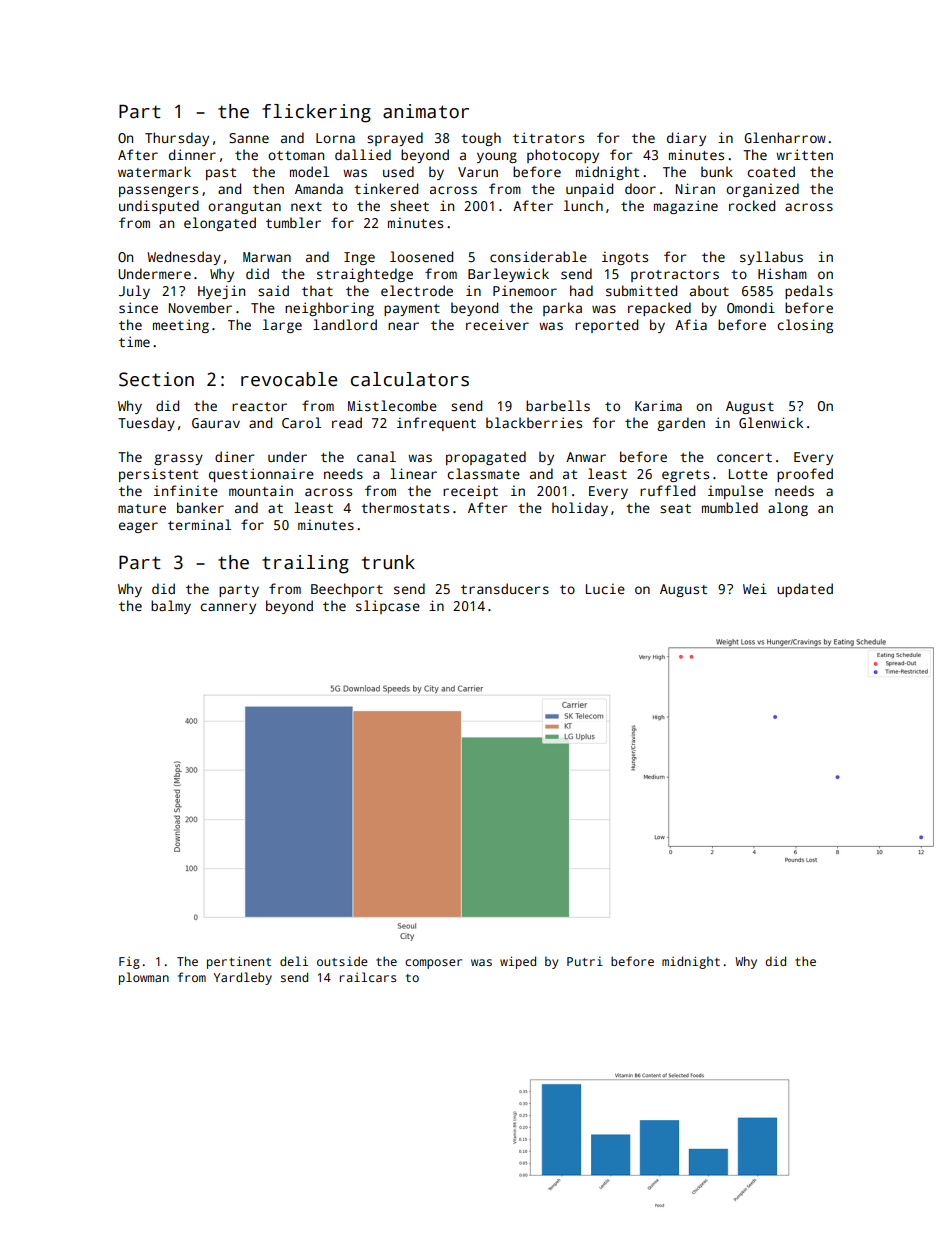  I want to click on balmy, so click(171, 607).
